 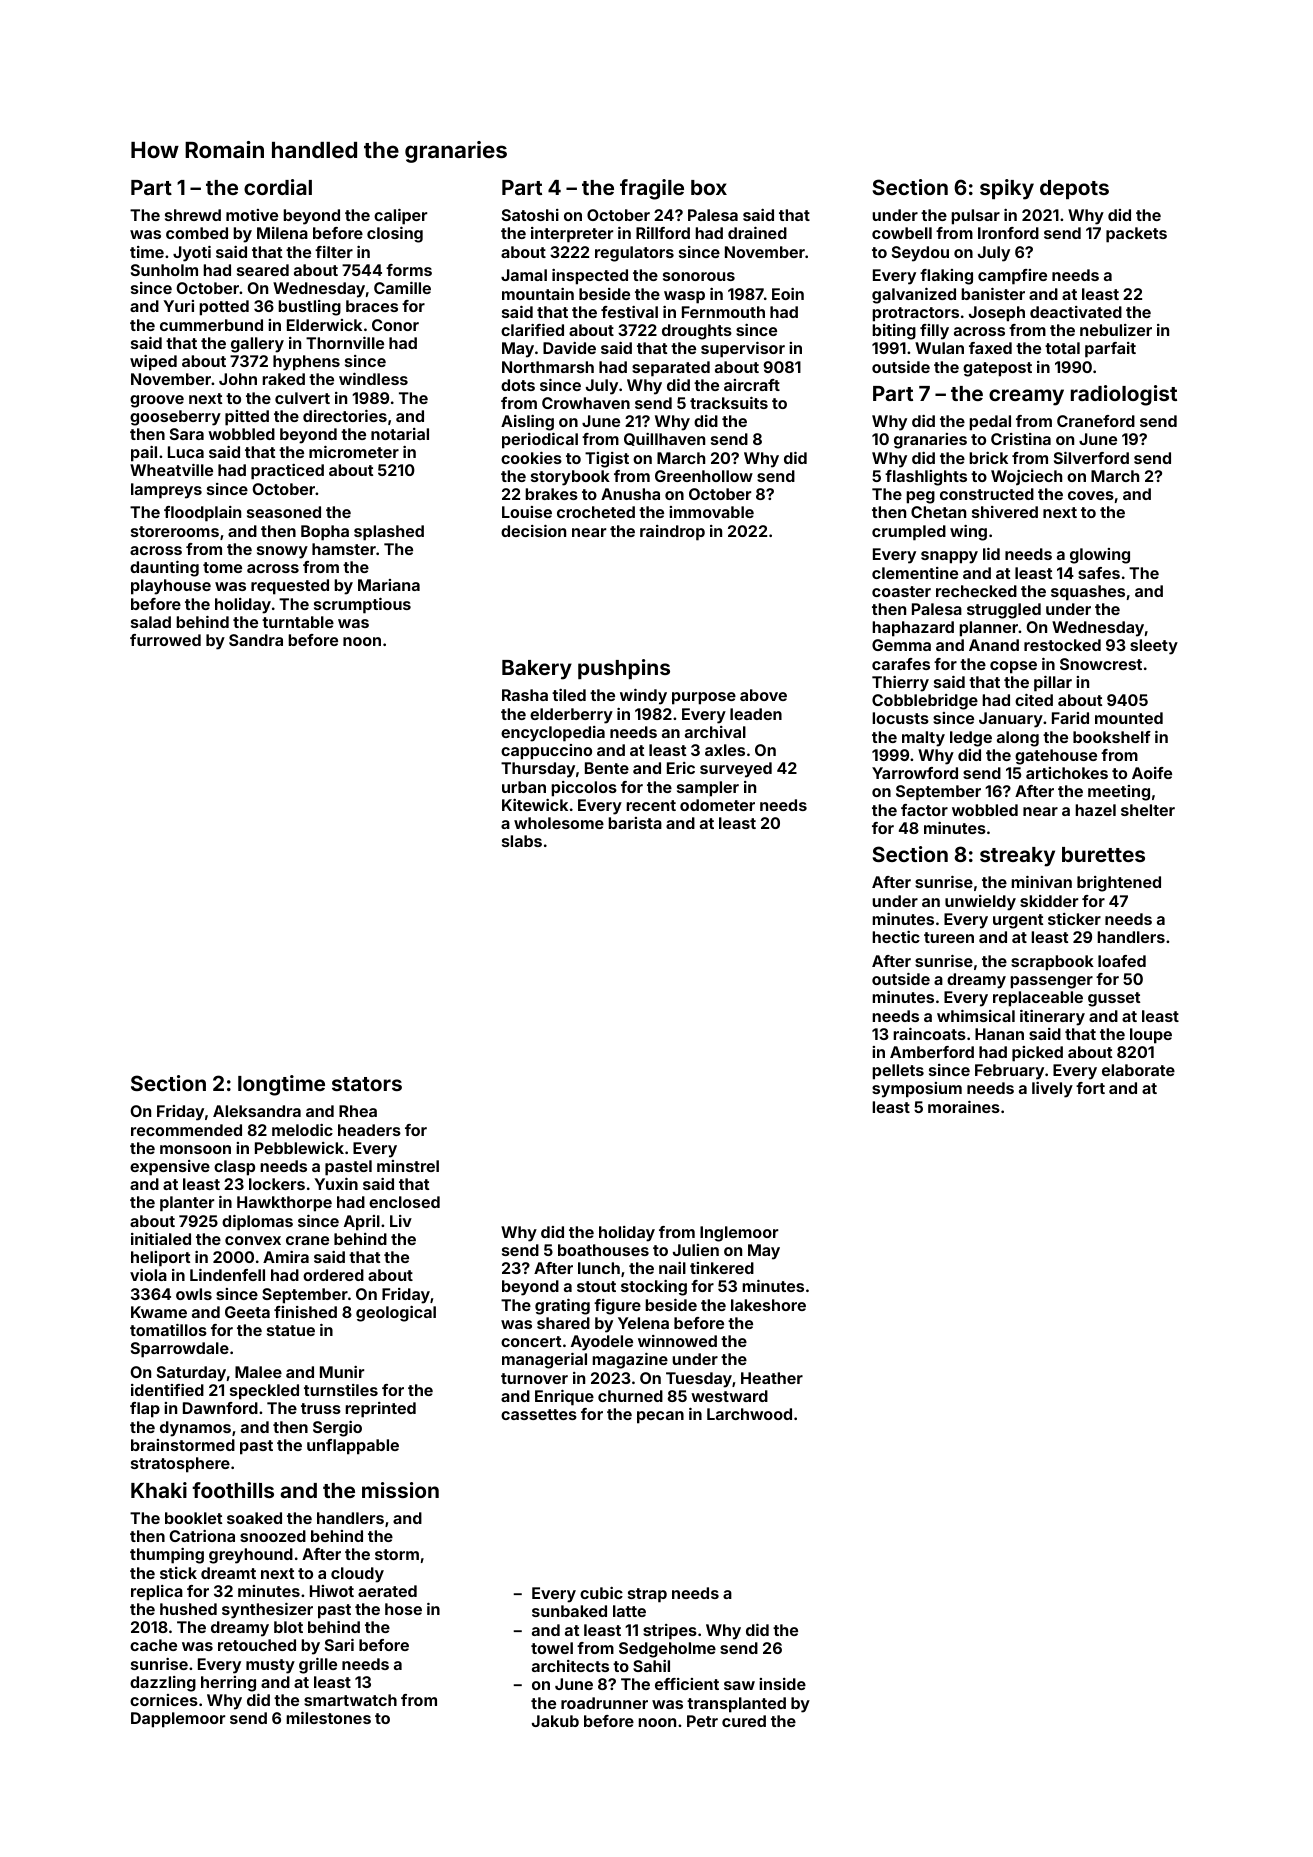 I want to click on spiky, so click(x=1007, y=189).
